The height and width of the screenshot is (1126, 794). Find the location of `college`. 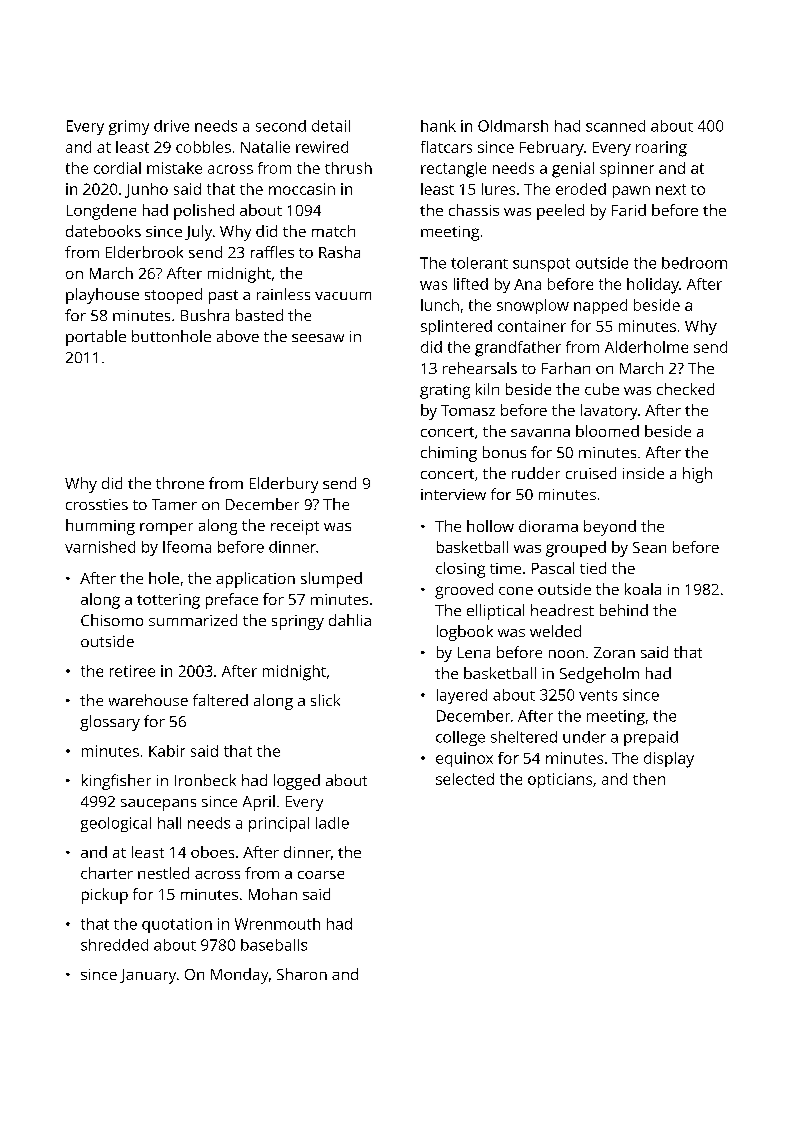

college is located at coordinates (460, 738).
